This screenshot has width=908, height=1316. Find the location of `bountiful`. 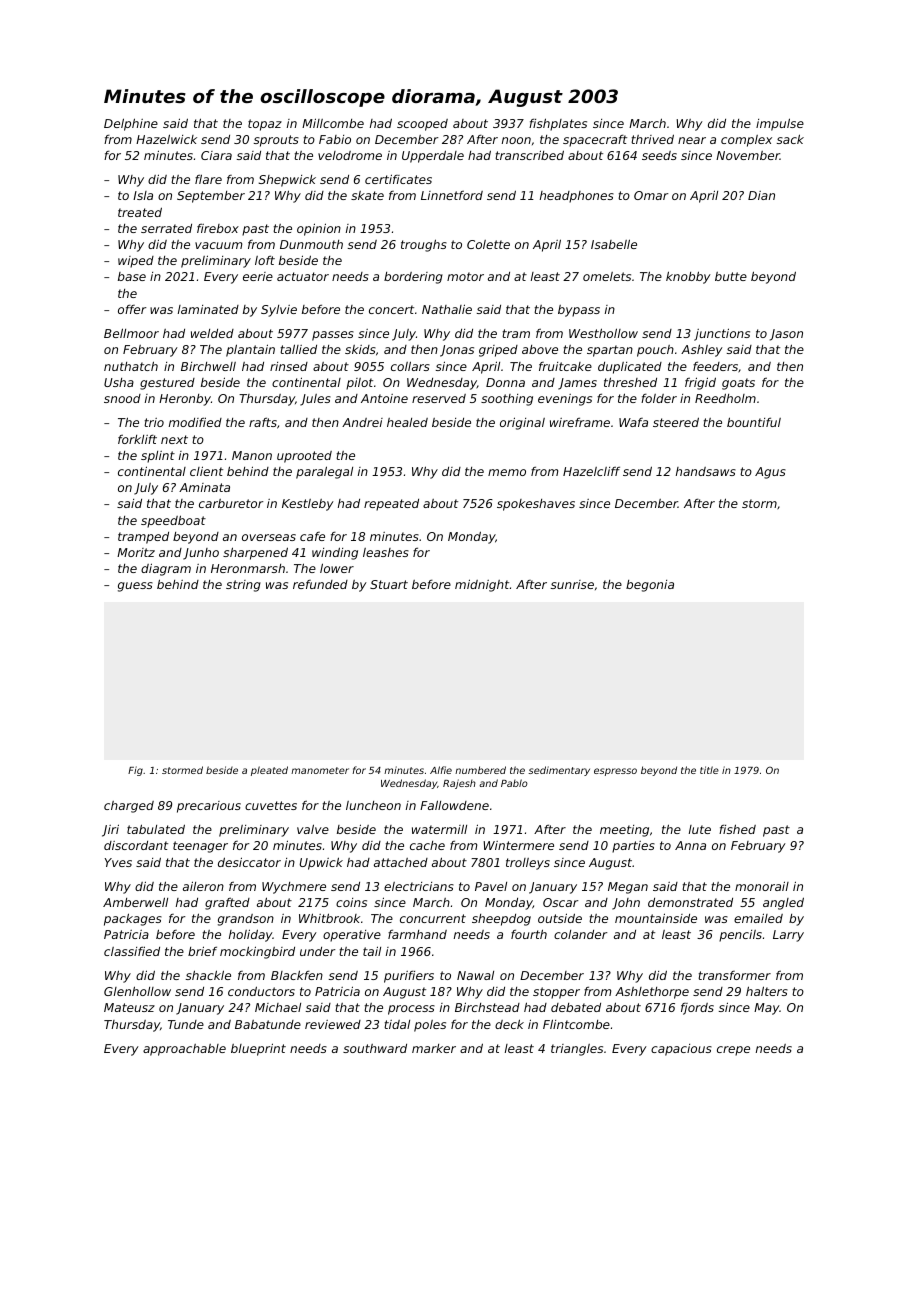

bountiful is located at coordinates (754, 422).
